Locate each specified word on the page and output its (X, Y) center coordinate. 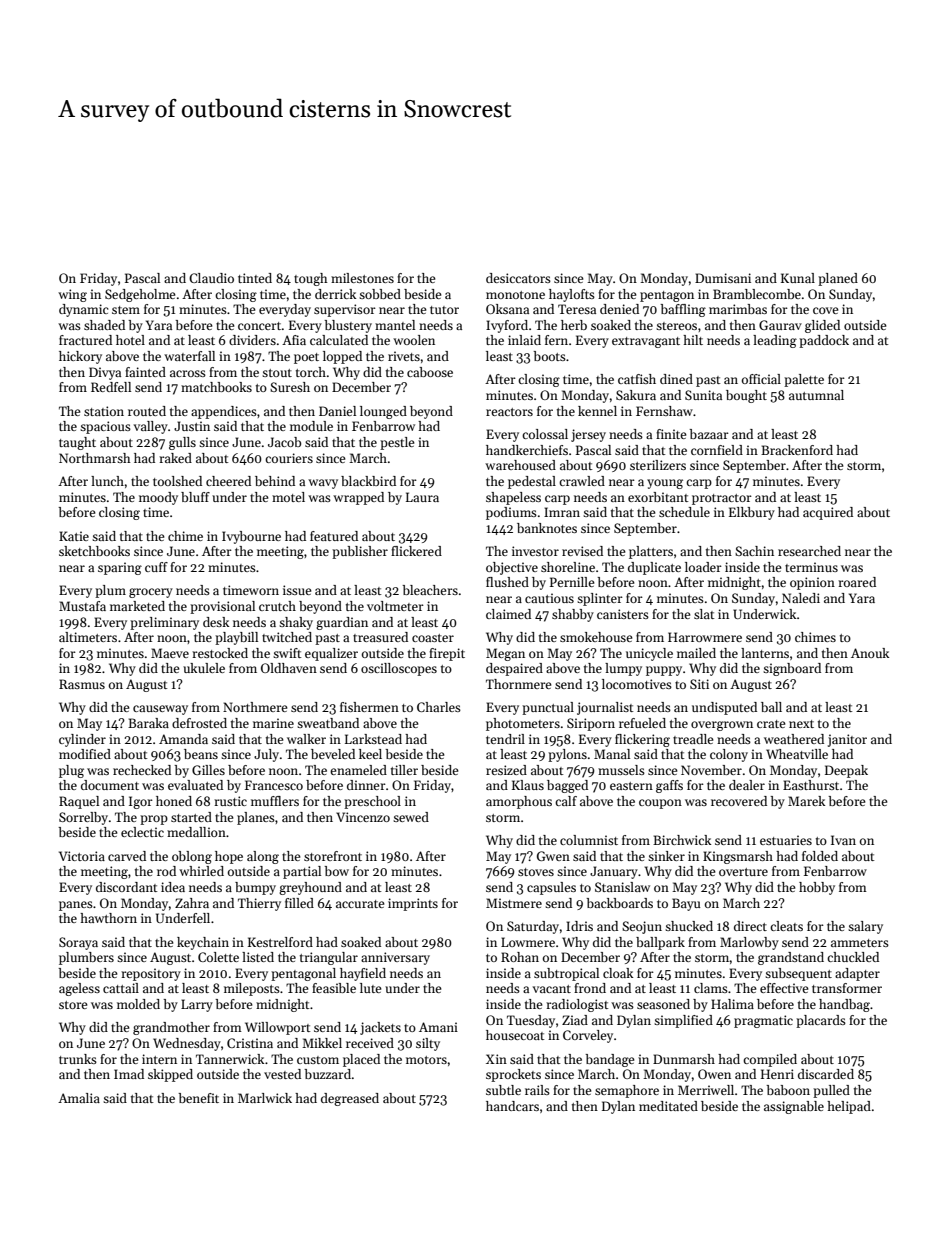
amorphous (519, 802)
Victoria (82, 856)
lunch (108, 481)
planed (838, 279)
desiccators (518, 278)
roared (857, 582)
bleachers (430, 590)
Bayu (686, 904)
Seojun (642, 927)
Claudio (211, 278)
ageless (79, 989)
